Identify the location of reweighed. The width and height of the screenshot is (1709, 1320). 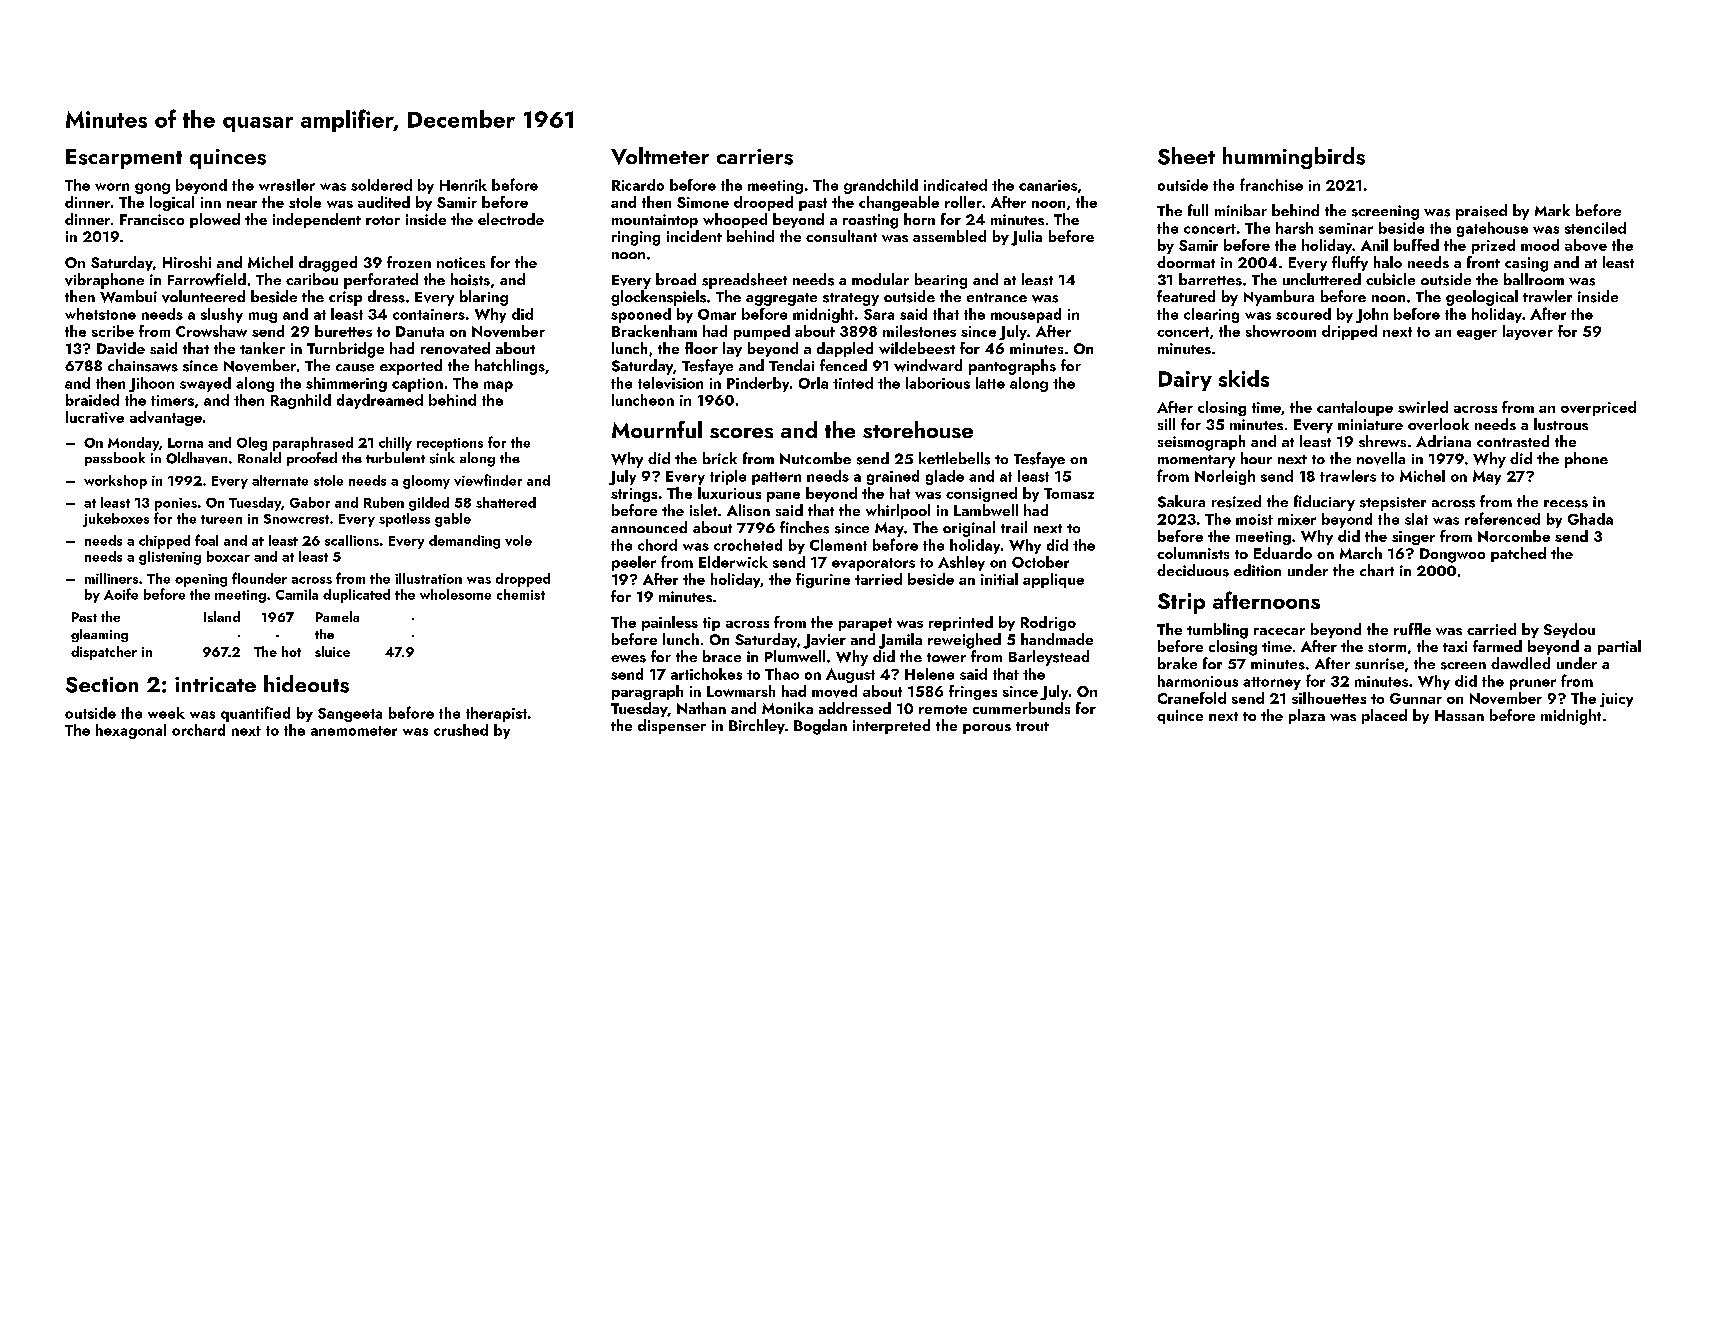
(964, 641).
